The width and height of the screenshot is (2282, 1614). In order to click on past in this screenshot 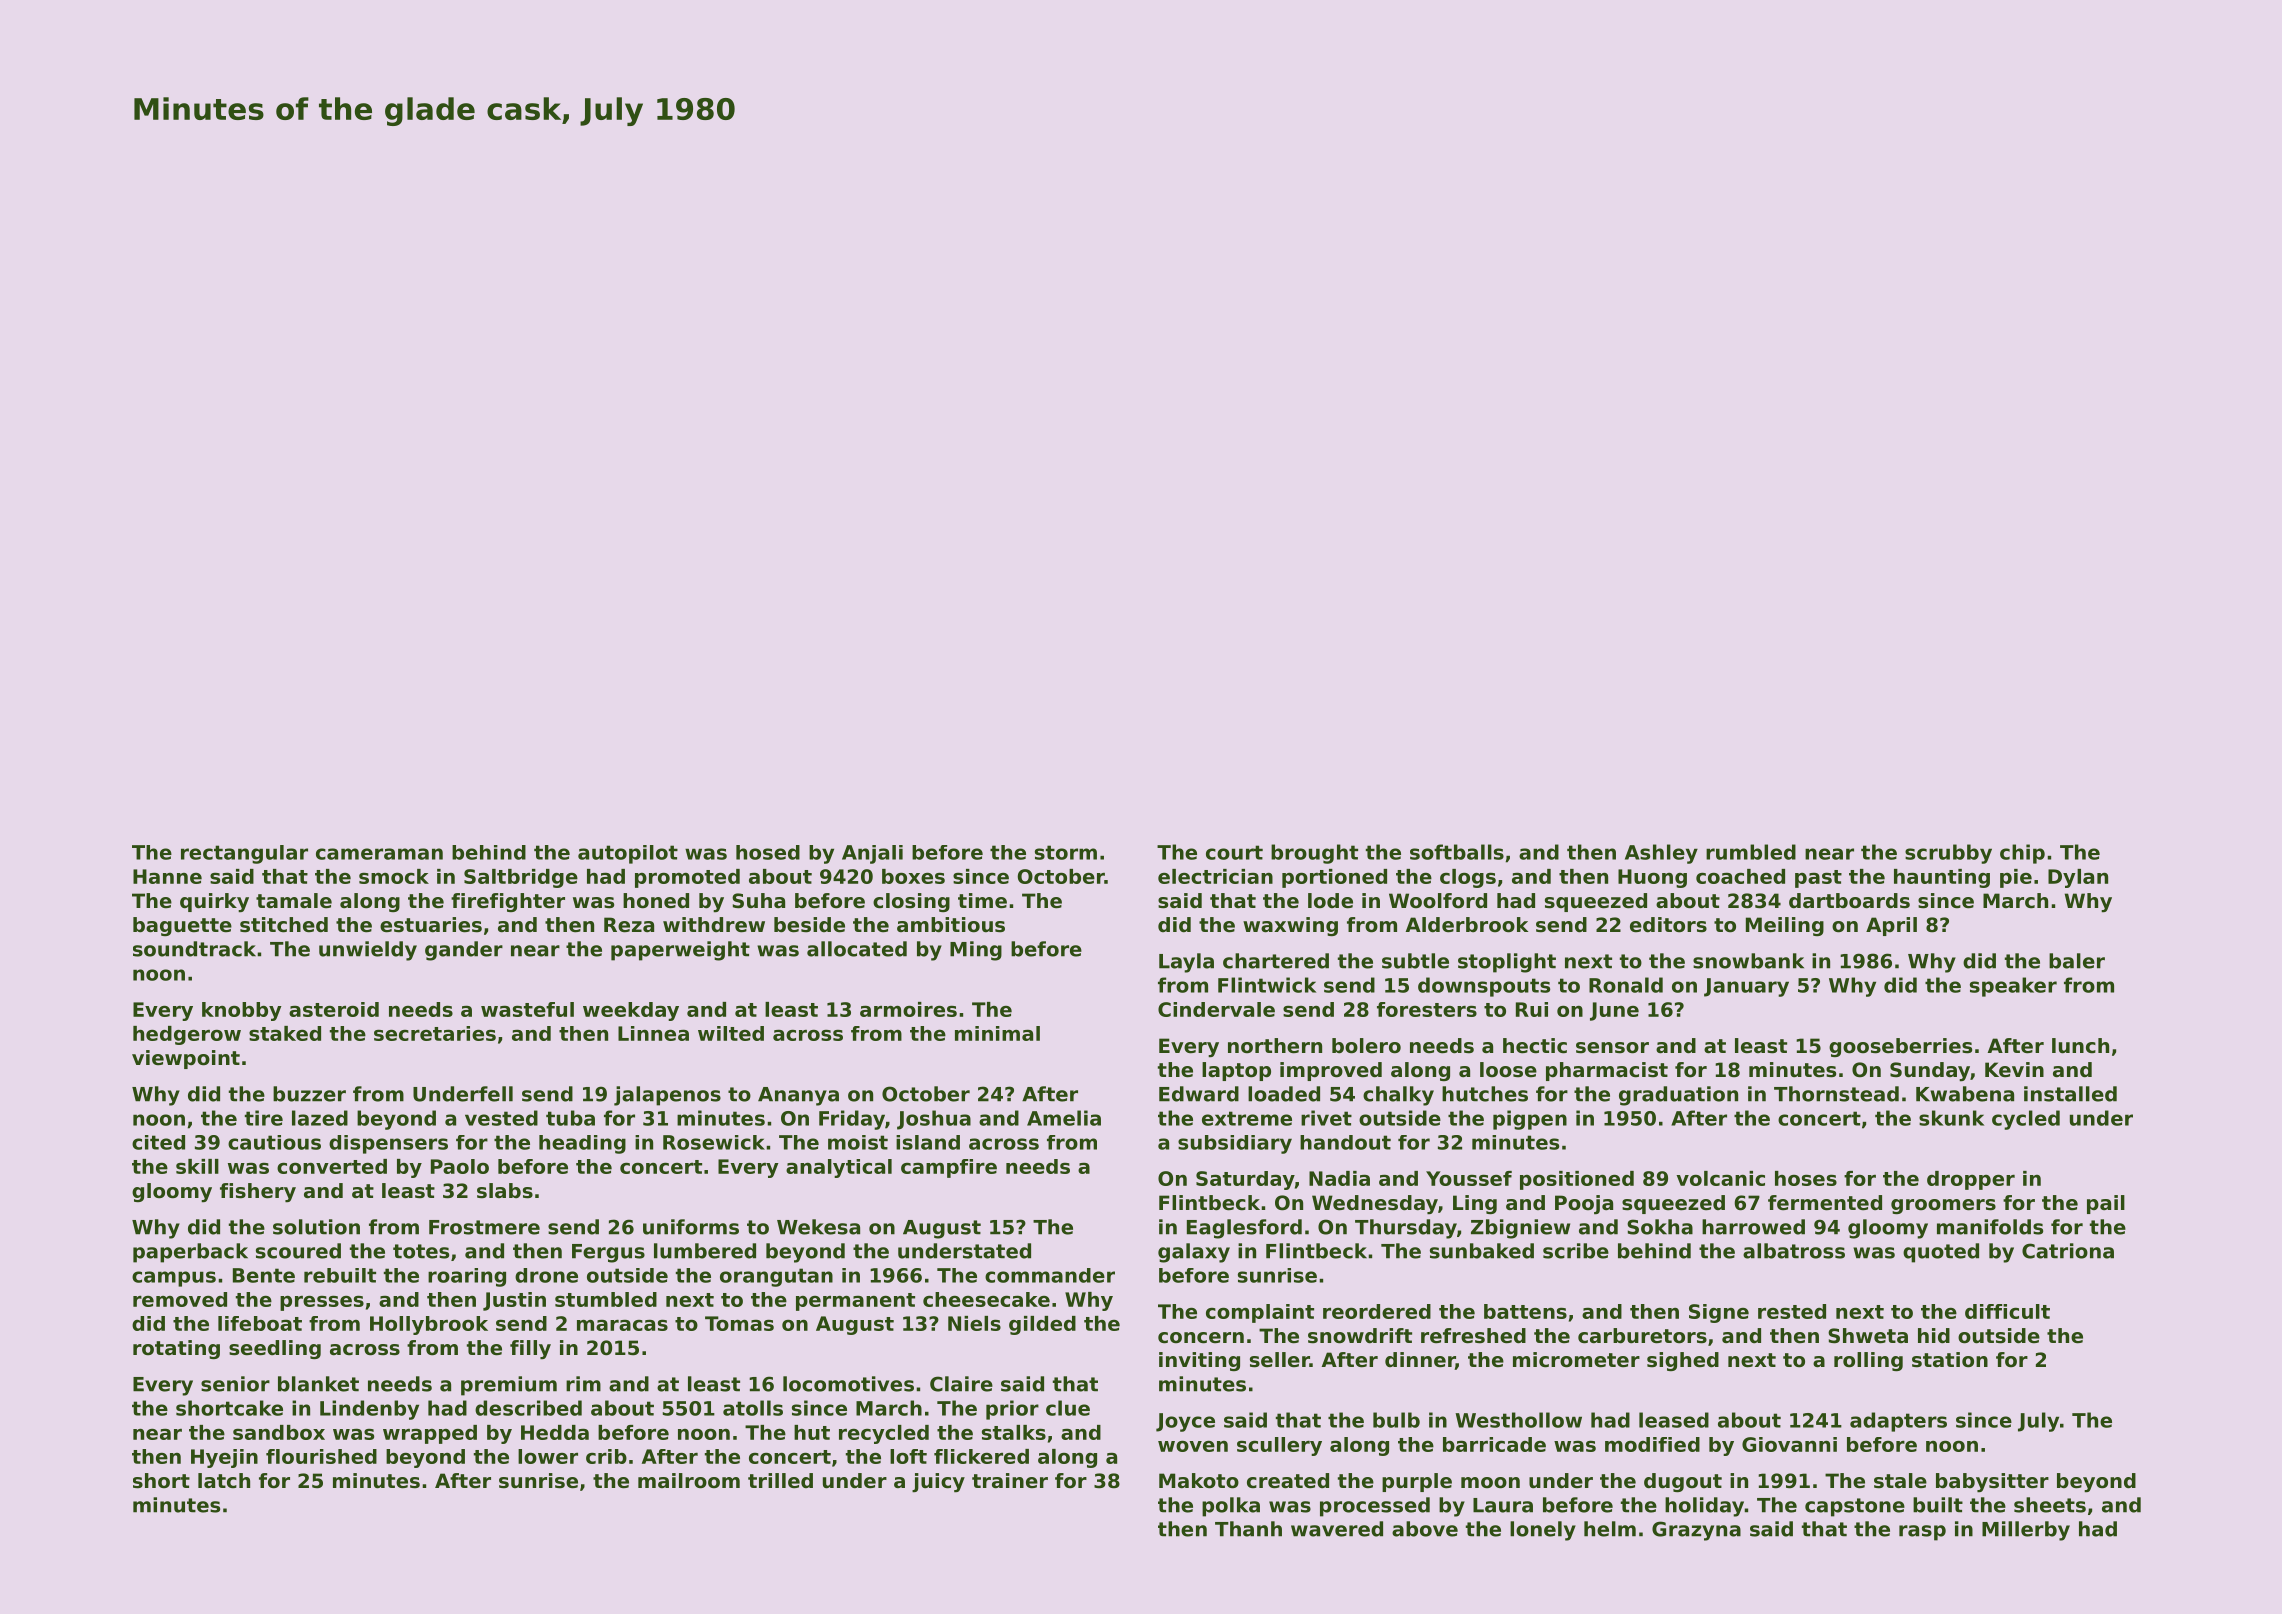, I will do `click(1818, 879)`.
